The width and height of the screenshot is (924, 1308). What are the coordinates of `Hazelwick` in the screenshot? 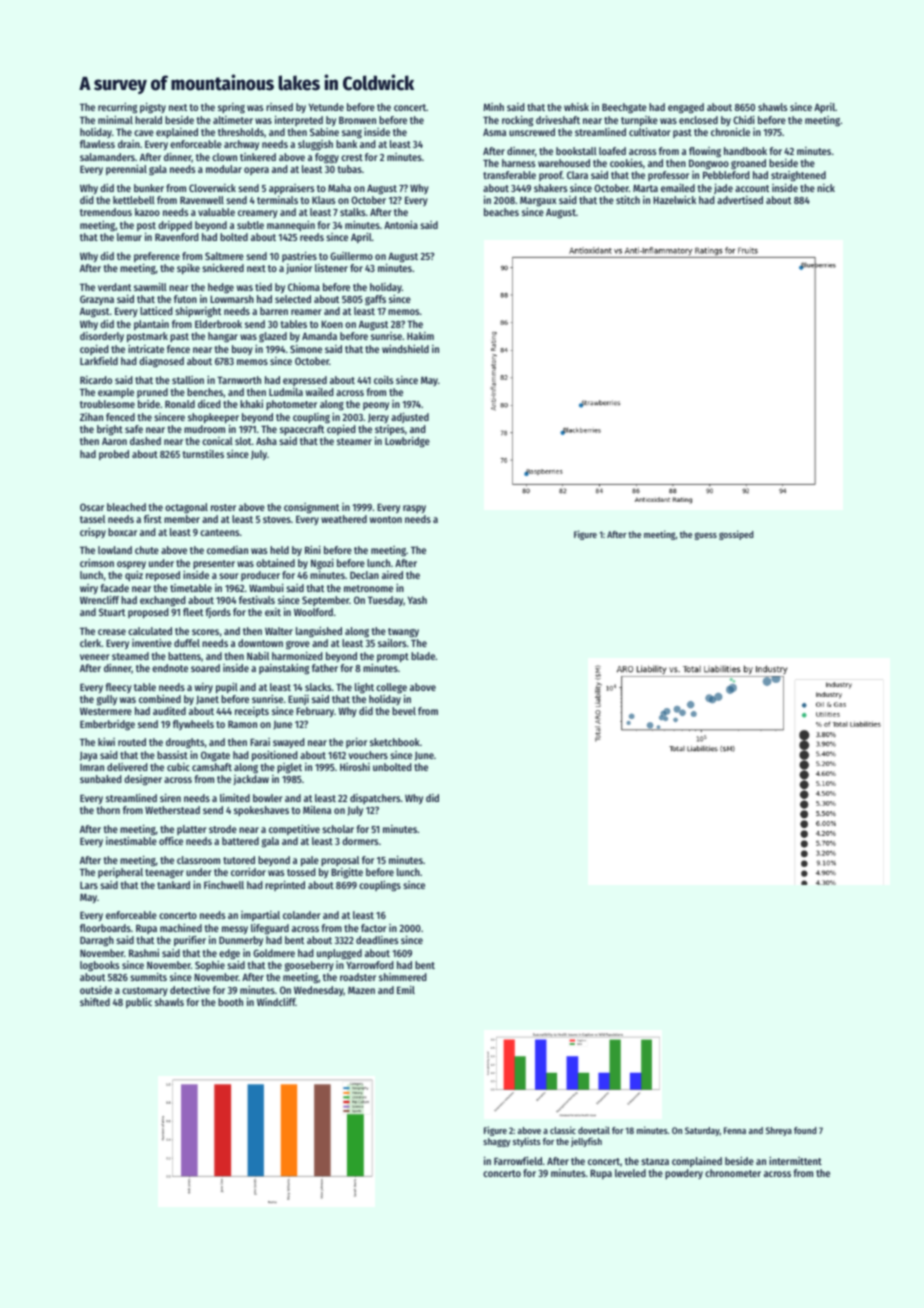 It's located at (674, 200).
